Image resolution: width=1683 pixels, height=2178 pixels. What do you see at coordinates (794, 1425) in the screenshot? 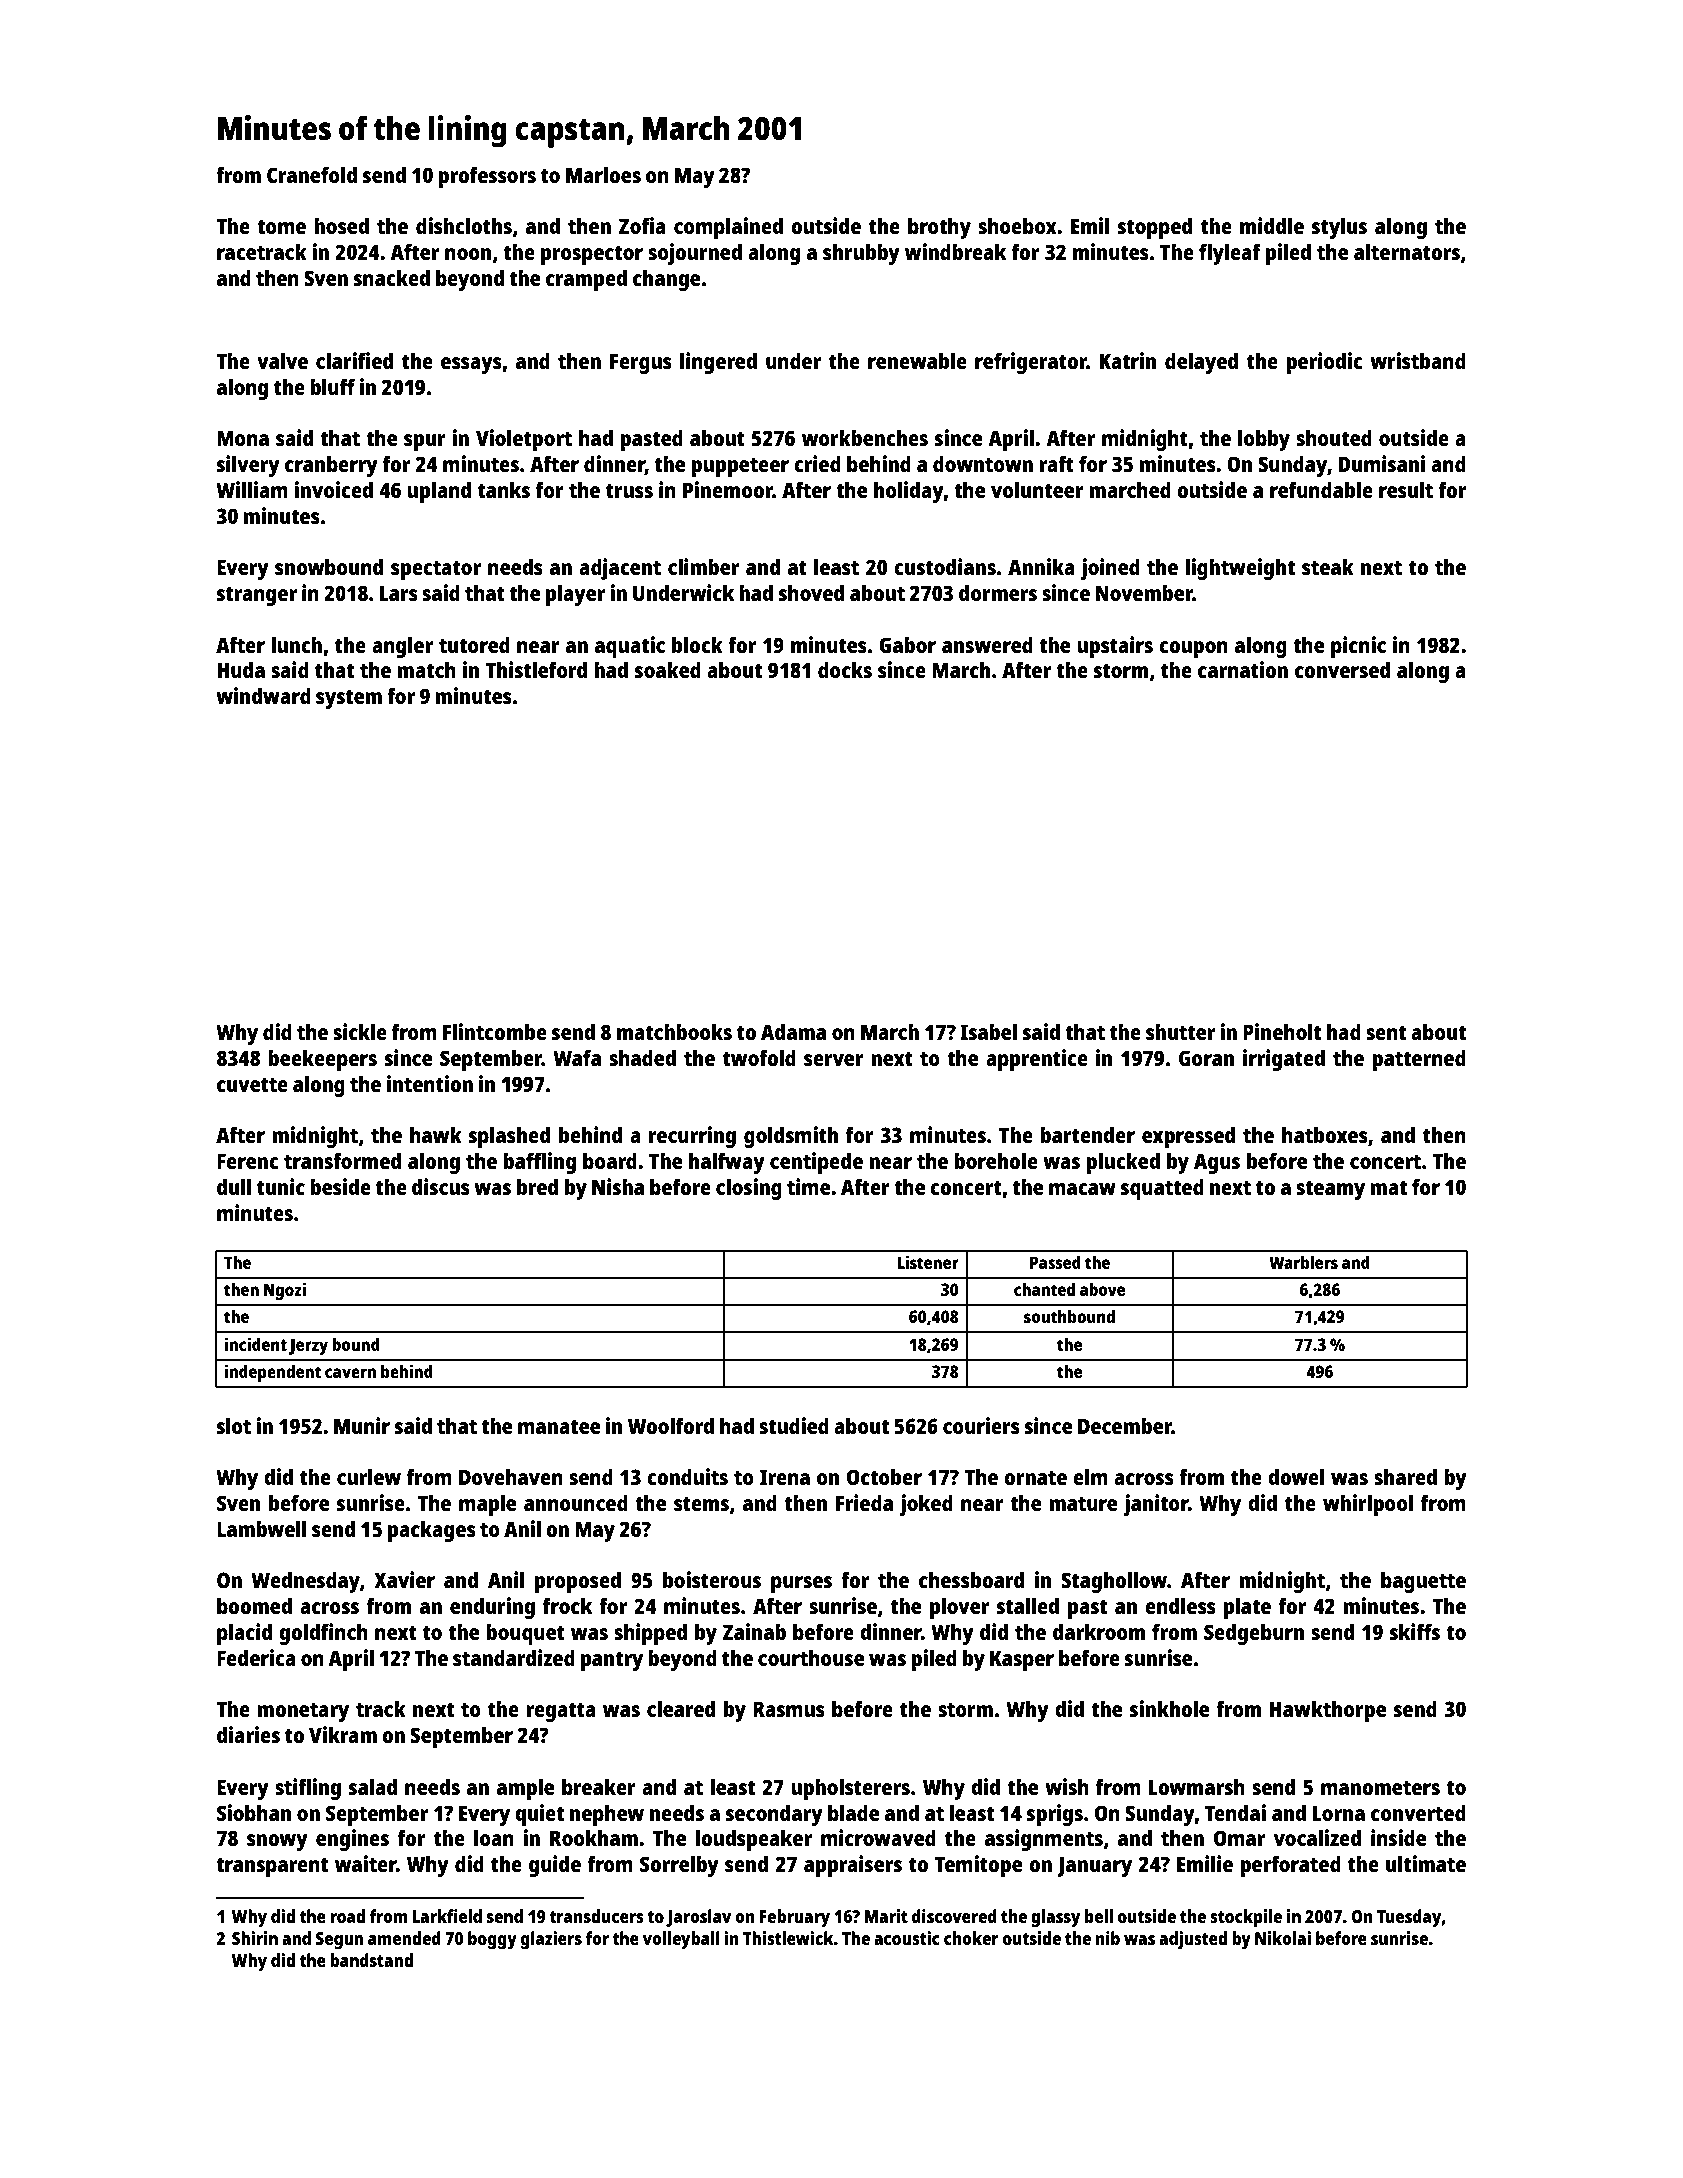
I see `studied` at bounding box center [794, 1425].
